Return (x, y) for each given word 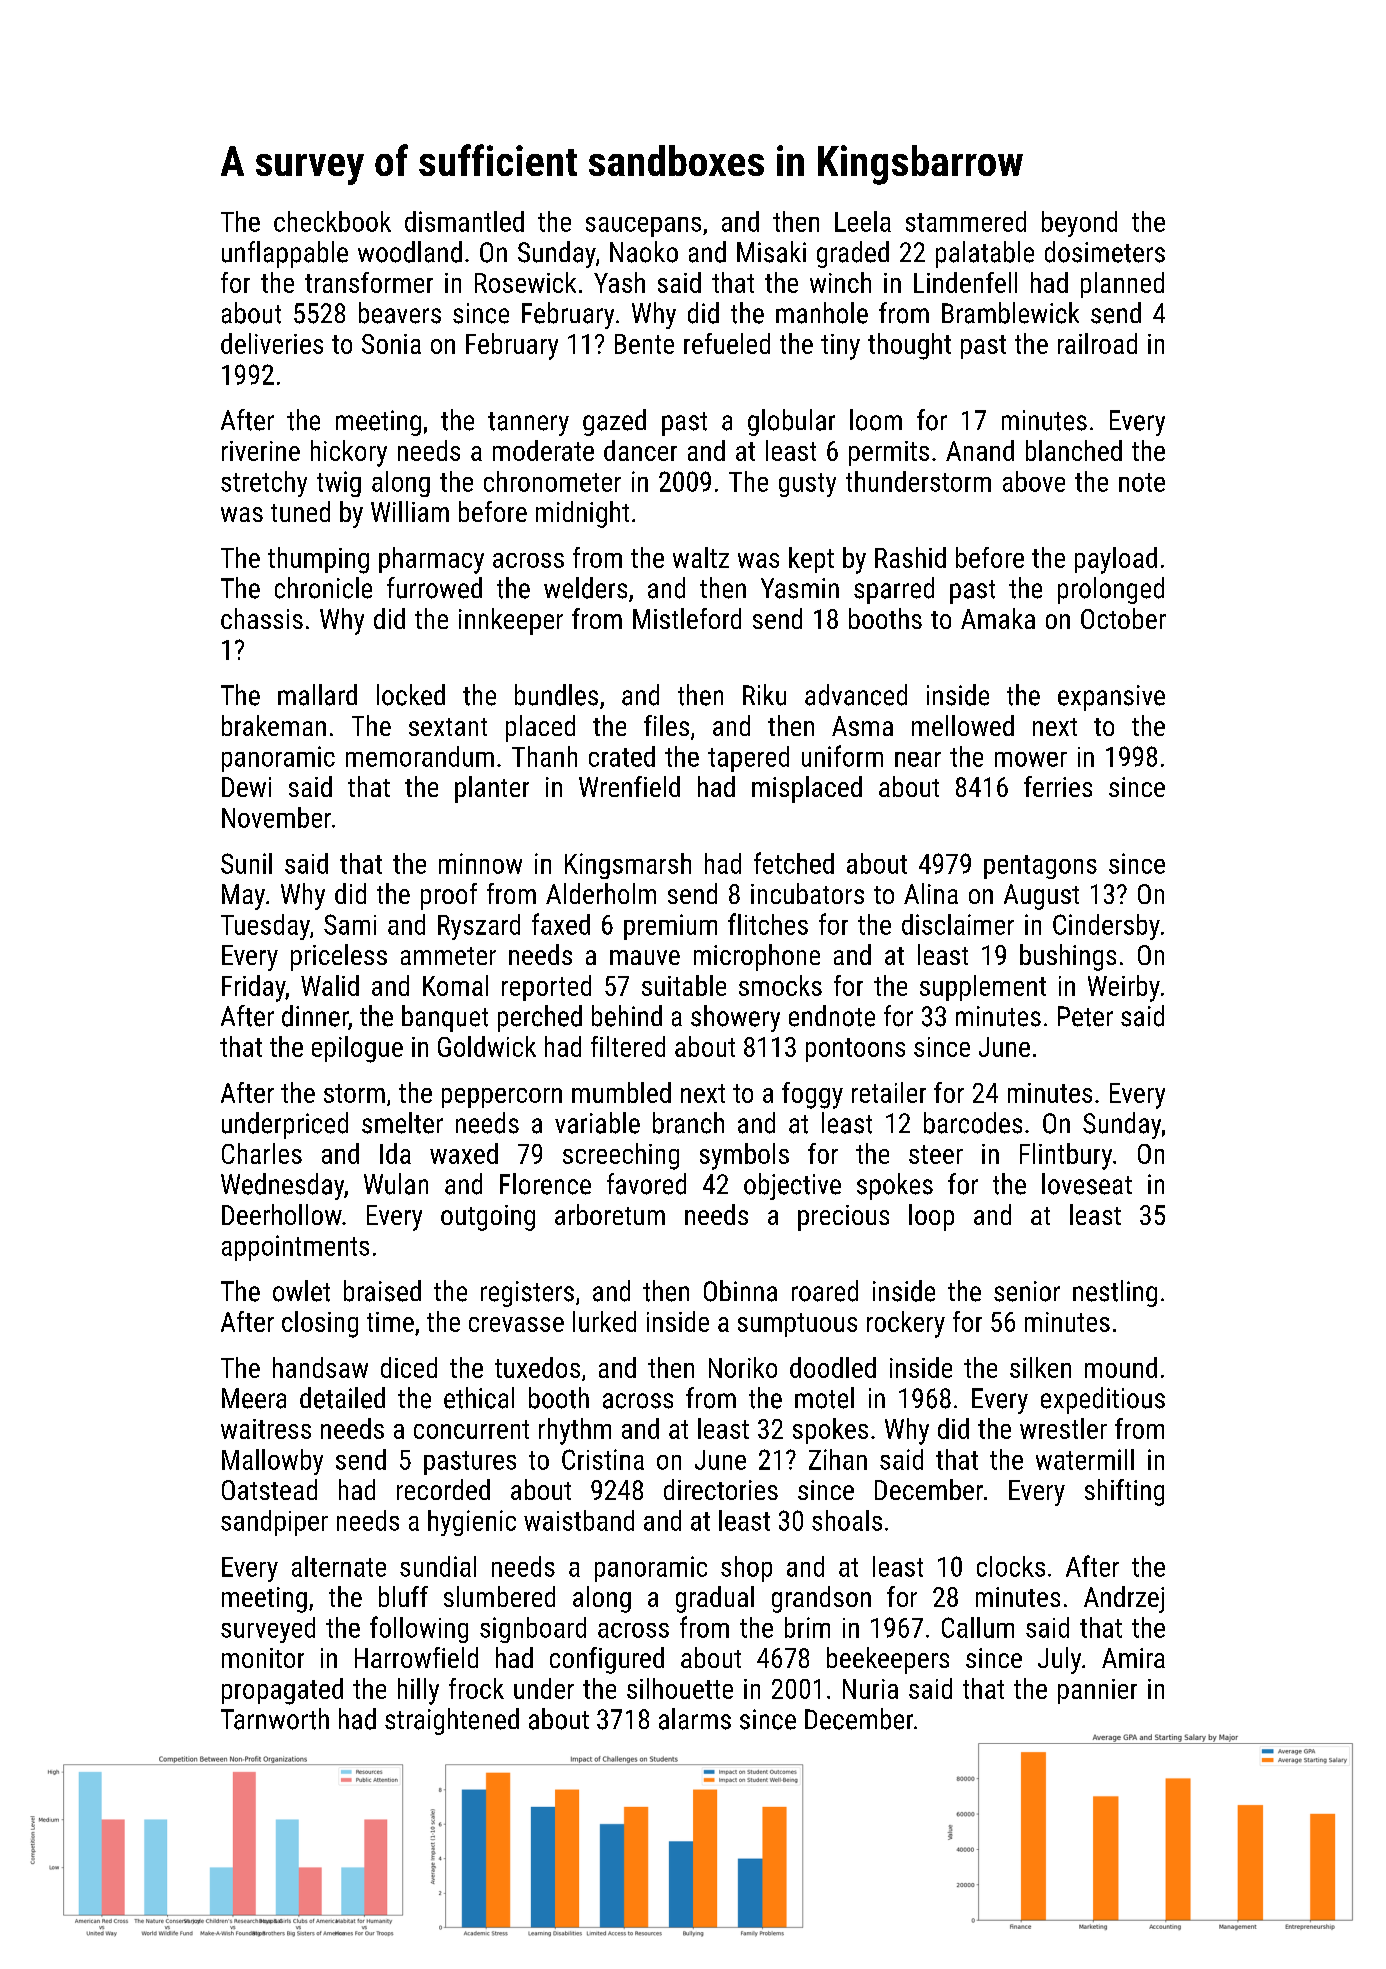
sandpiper (274, 1523)
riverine (261, 451)
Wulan (396, 1184)
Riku (764, 695)
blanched (1074, 450)
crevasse (516, 1324)
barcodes (973, 1123)
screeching (621, 1156)
